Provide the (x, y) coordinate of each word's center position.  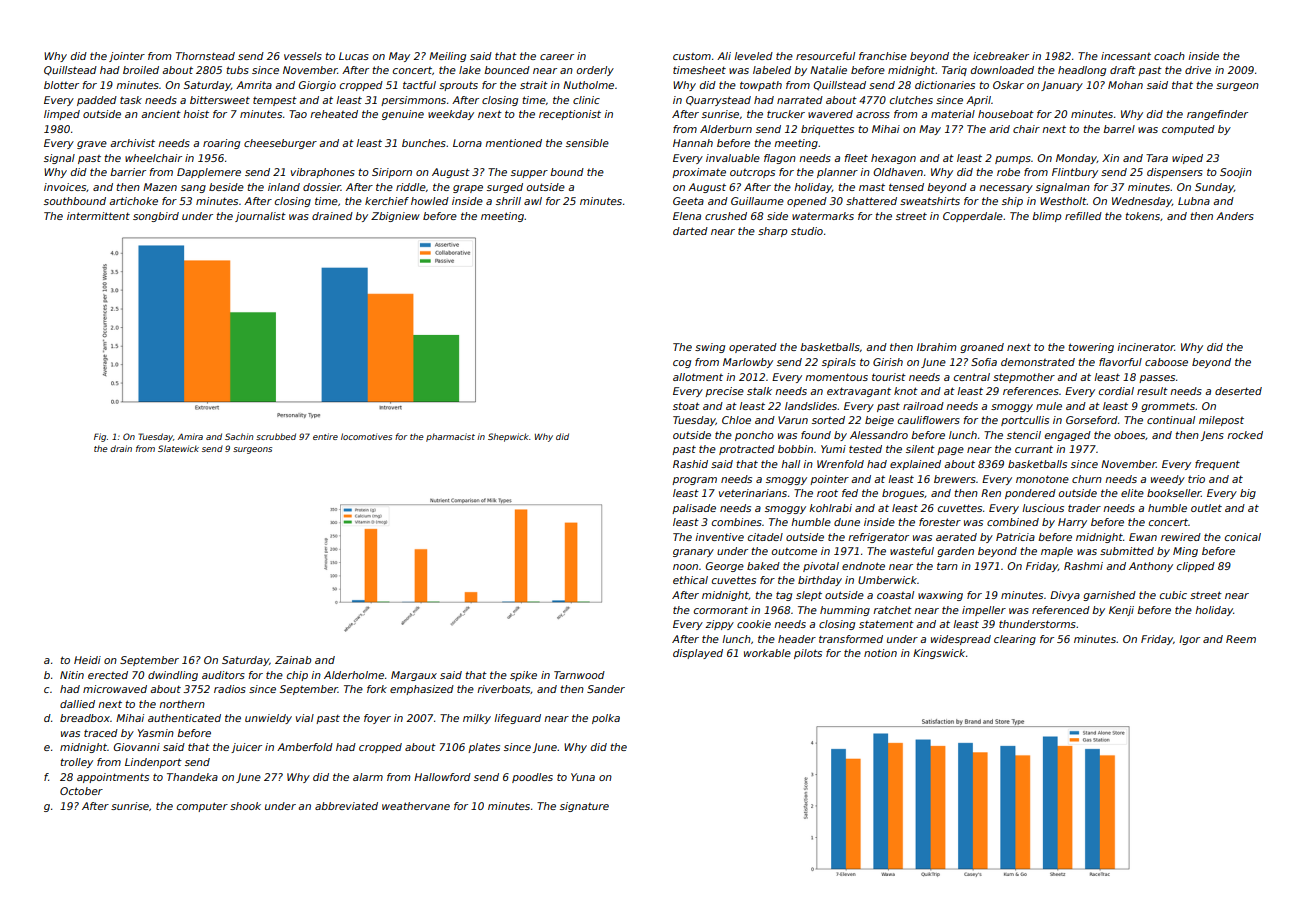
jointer (127, 57)
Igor (1189, 640)
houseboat (1006, 114)
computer (202, 807)
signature (584, 807)
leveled (753, 56)
